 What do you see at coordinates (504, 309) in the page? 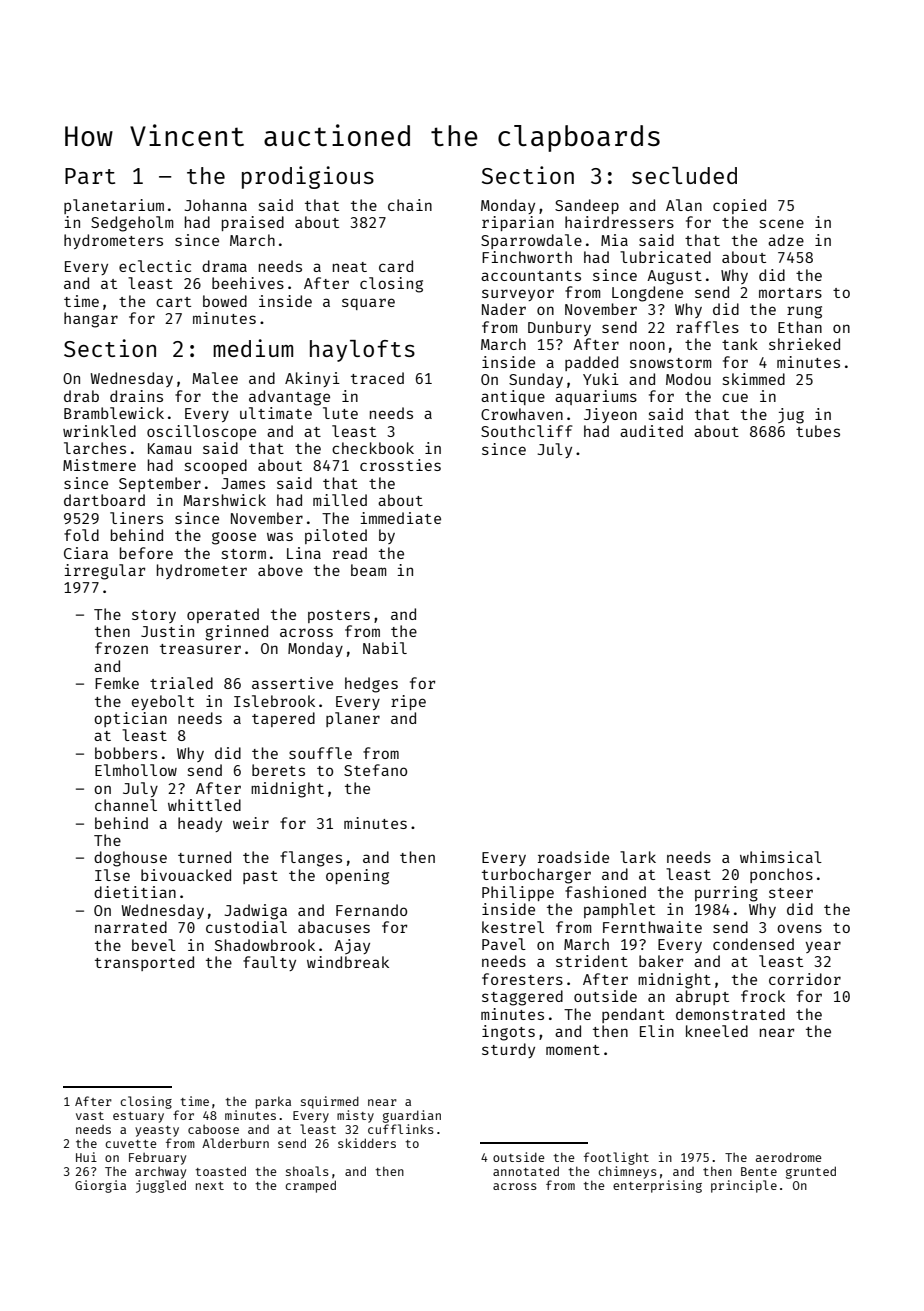
I see `Nader` at bounding box center [504, 309].
